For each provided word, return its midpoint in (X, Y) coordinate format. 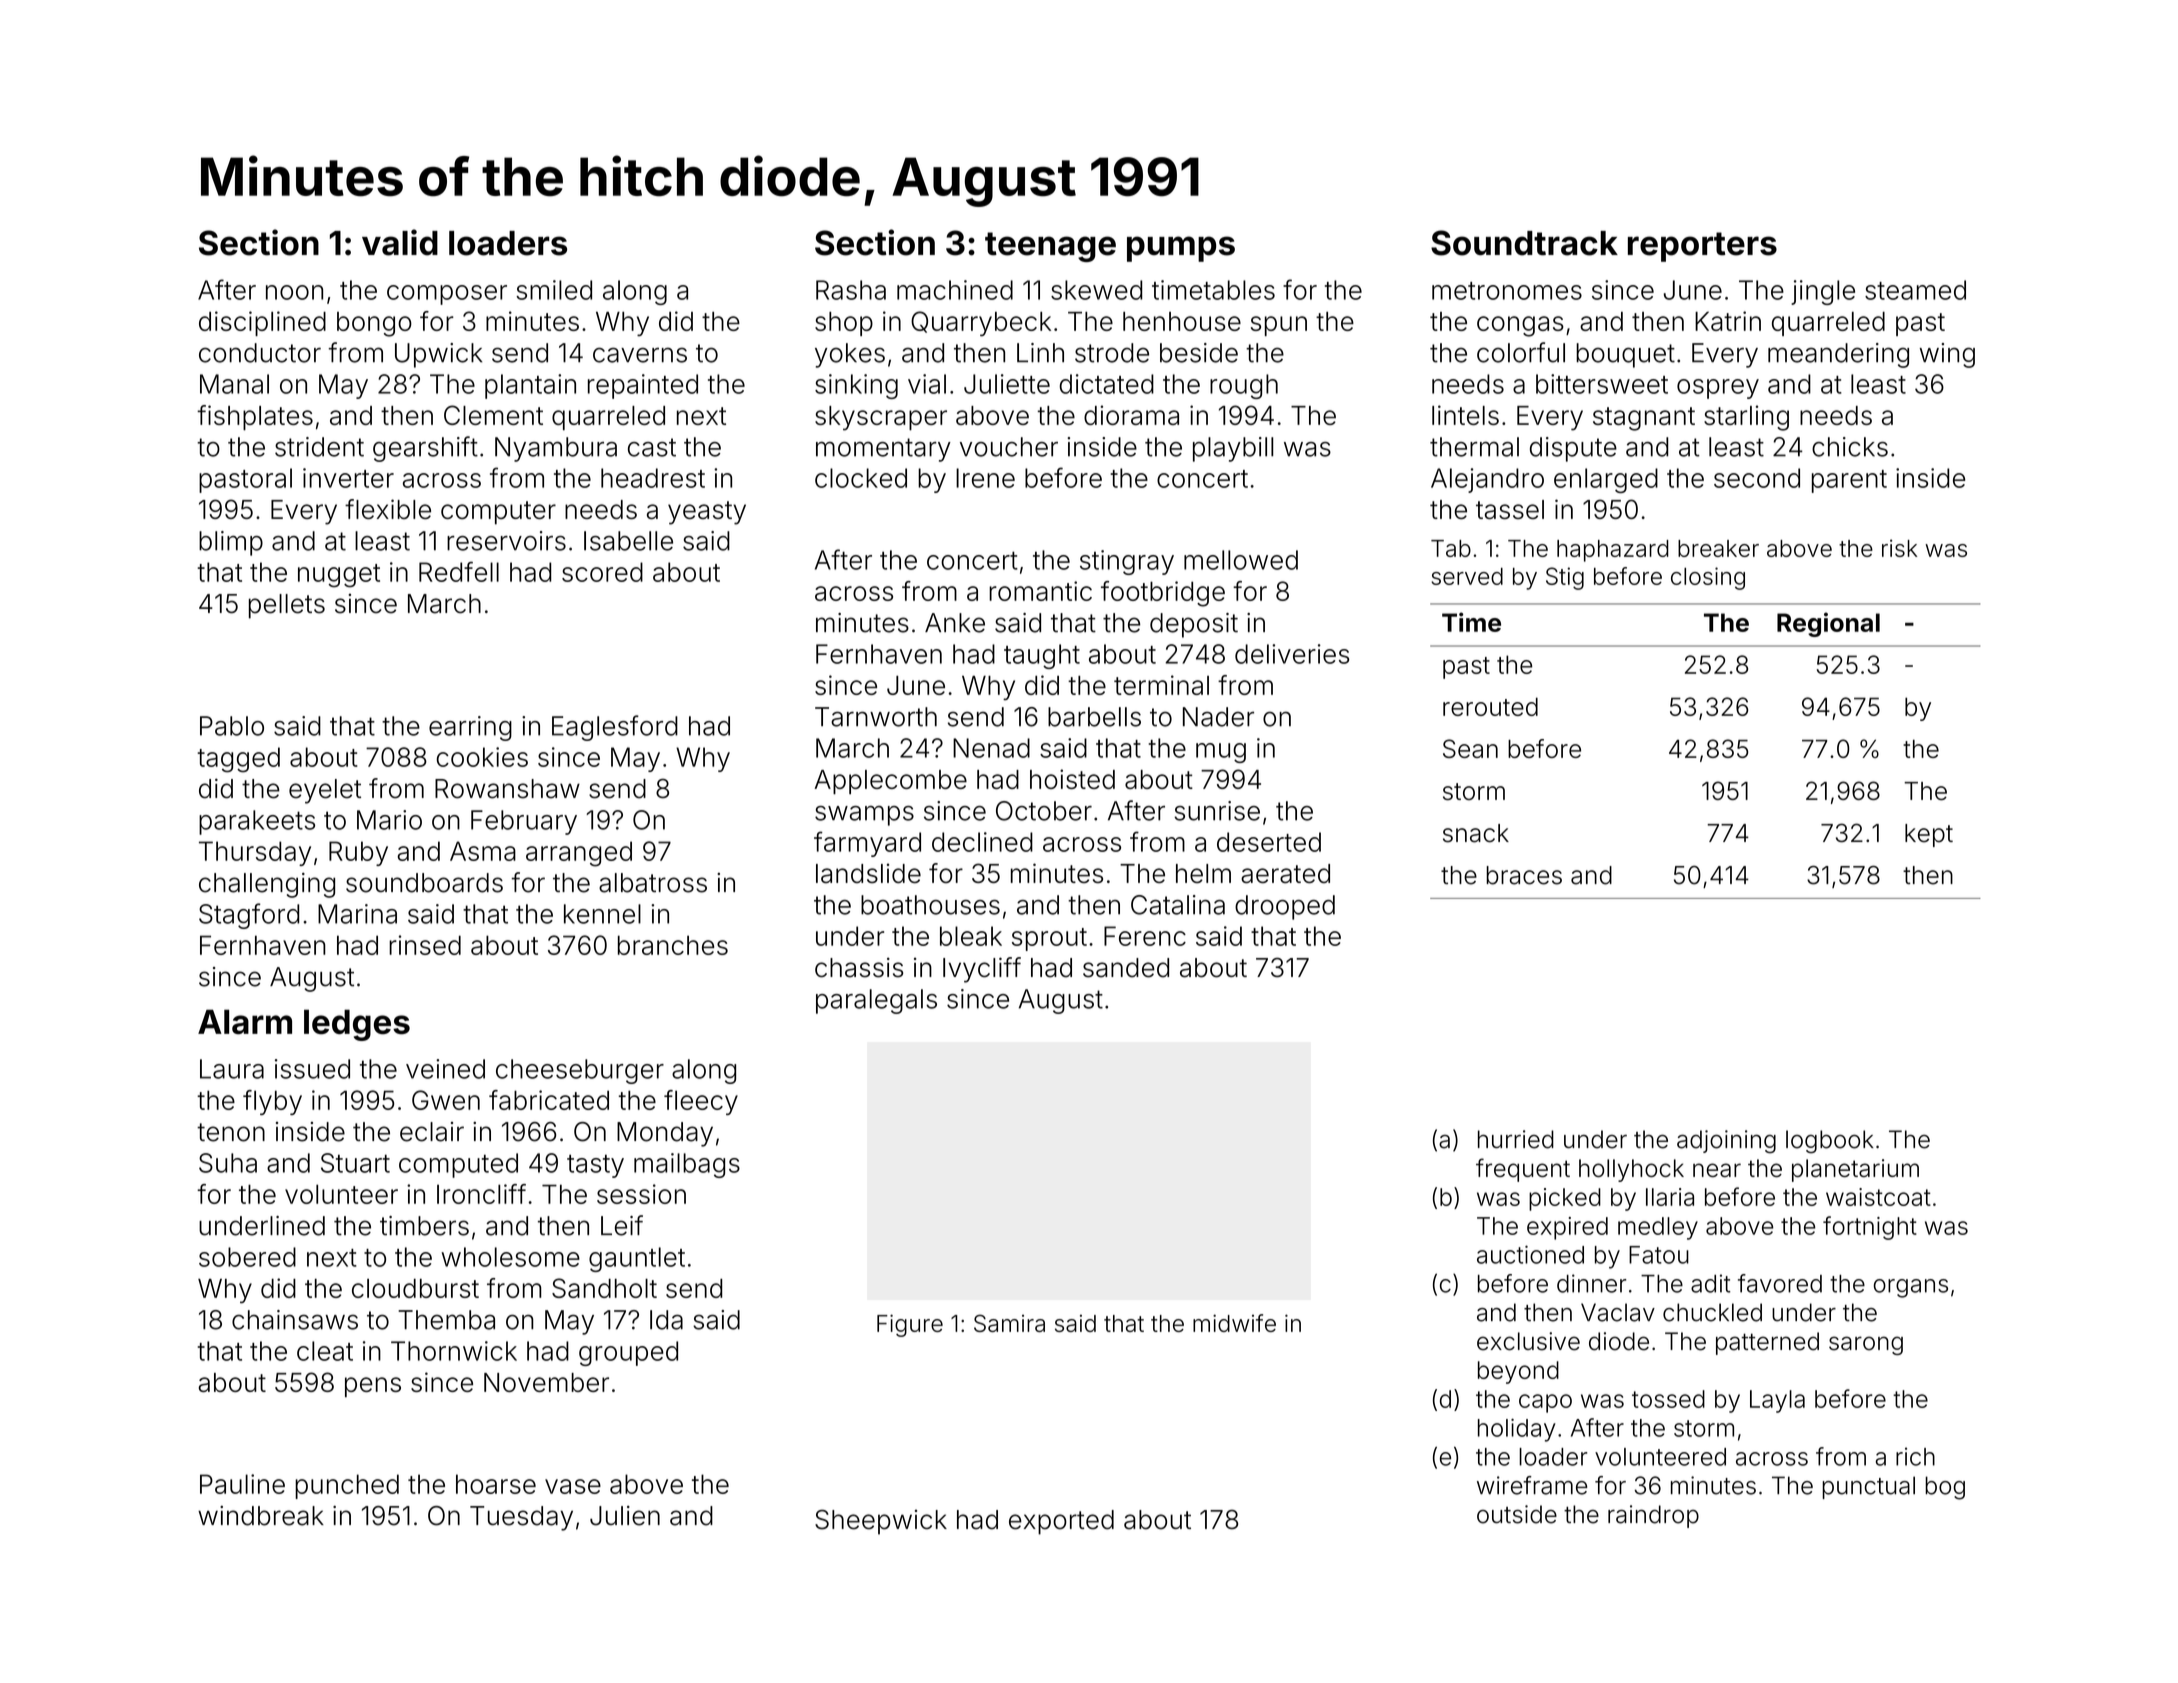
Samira (1009, 1323)
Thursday (255, 853)
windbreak (261, 1516)
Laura (232, 1069)
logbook (1830, 1141)
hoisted (1072, 779)
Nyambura (556, 449)
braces (1524, 875)
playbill (1233, 449)
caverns (640, 355)
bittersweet (1602, 384)
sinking (856, 386)
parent (1849, 481)
